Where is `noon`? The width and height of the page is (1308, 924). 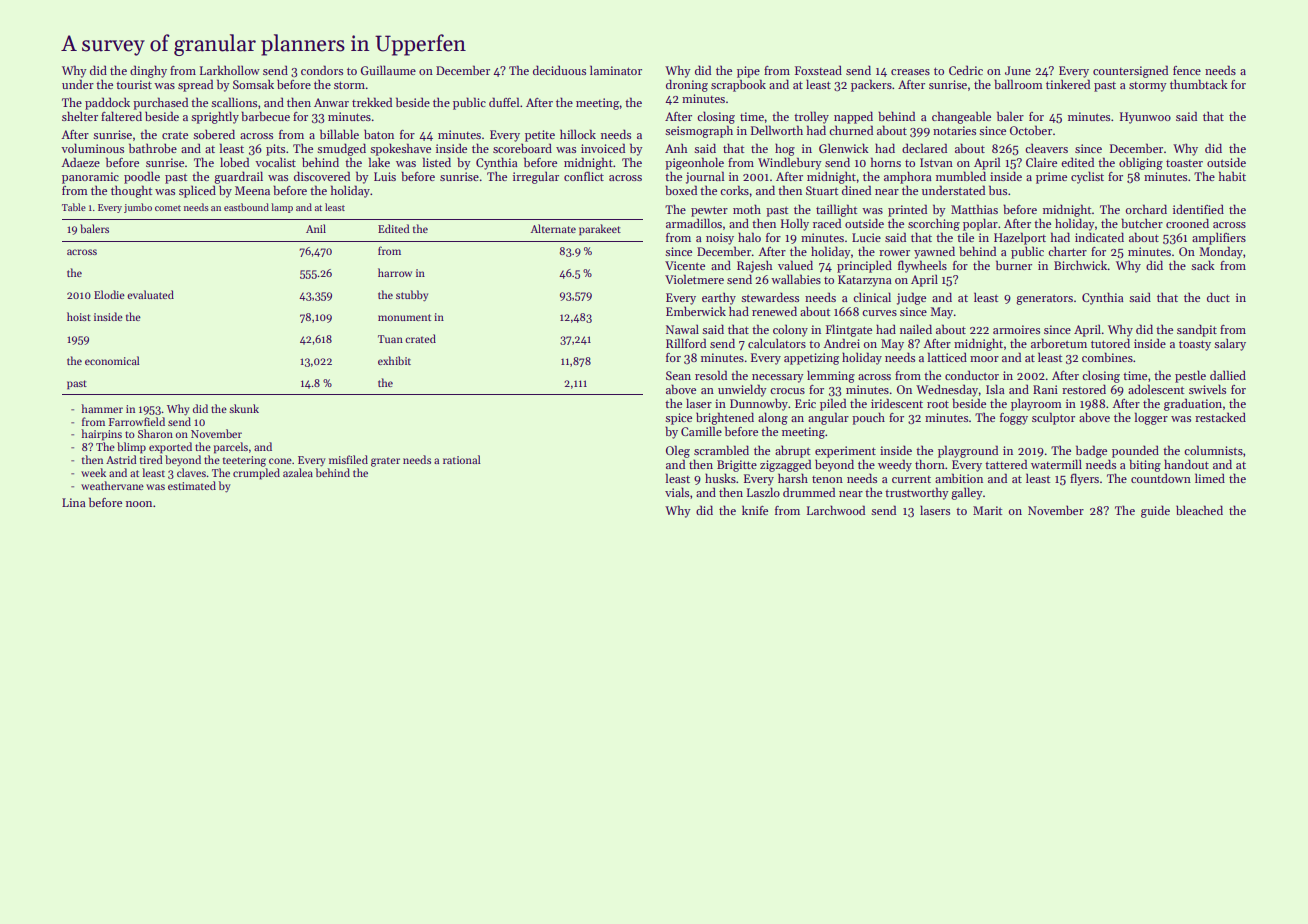 noon is located at coordinates (139, 504).
